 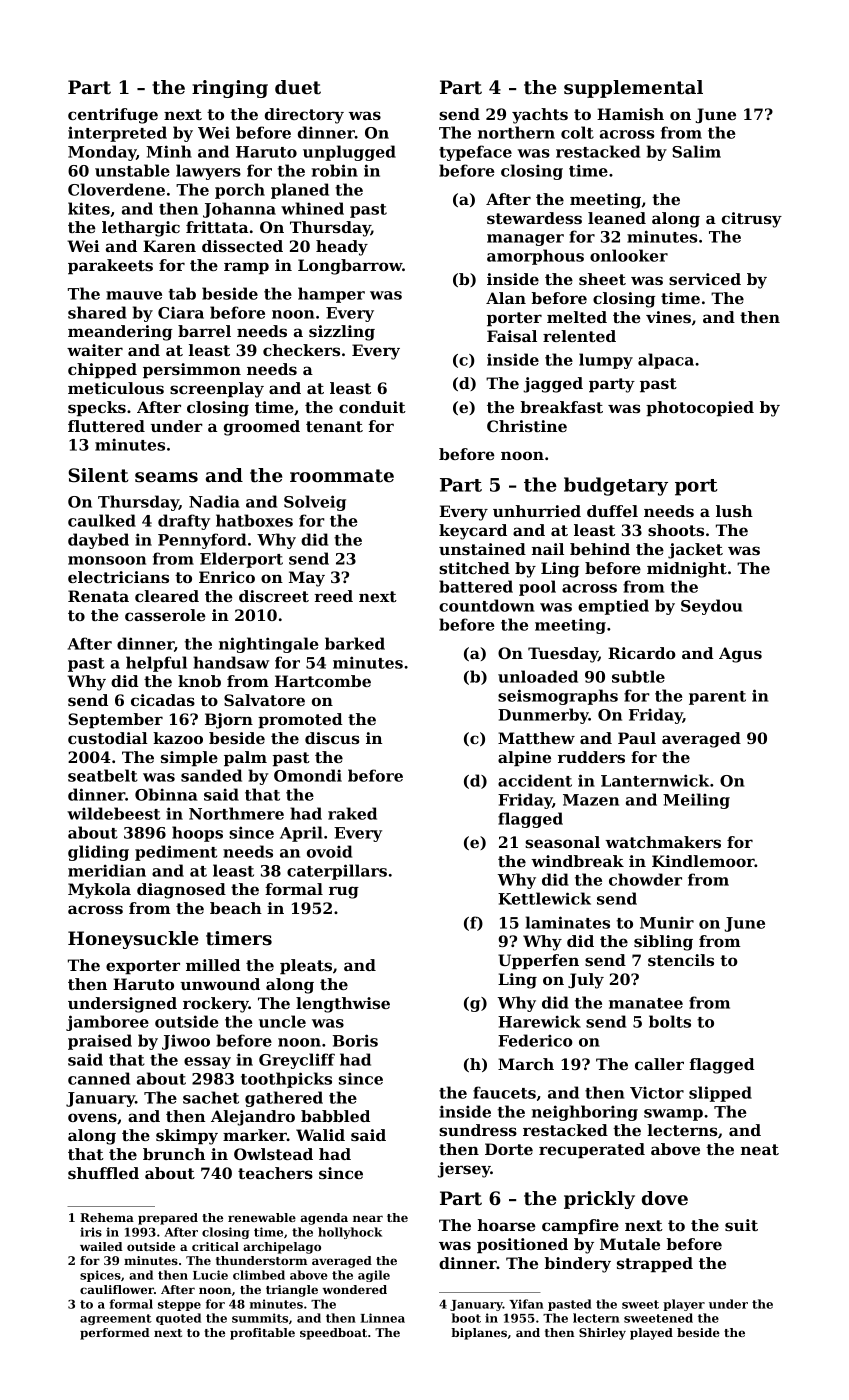 What do you see at coordinates (230, 89) in the page?
I see `ringing` at bounding box center [230, 89].
